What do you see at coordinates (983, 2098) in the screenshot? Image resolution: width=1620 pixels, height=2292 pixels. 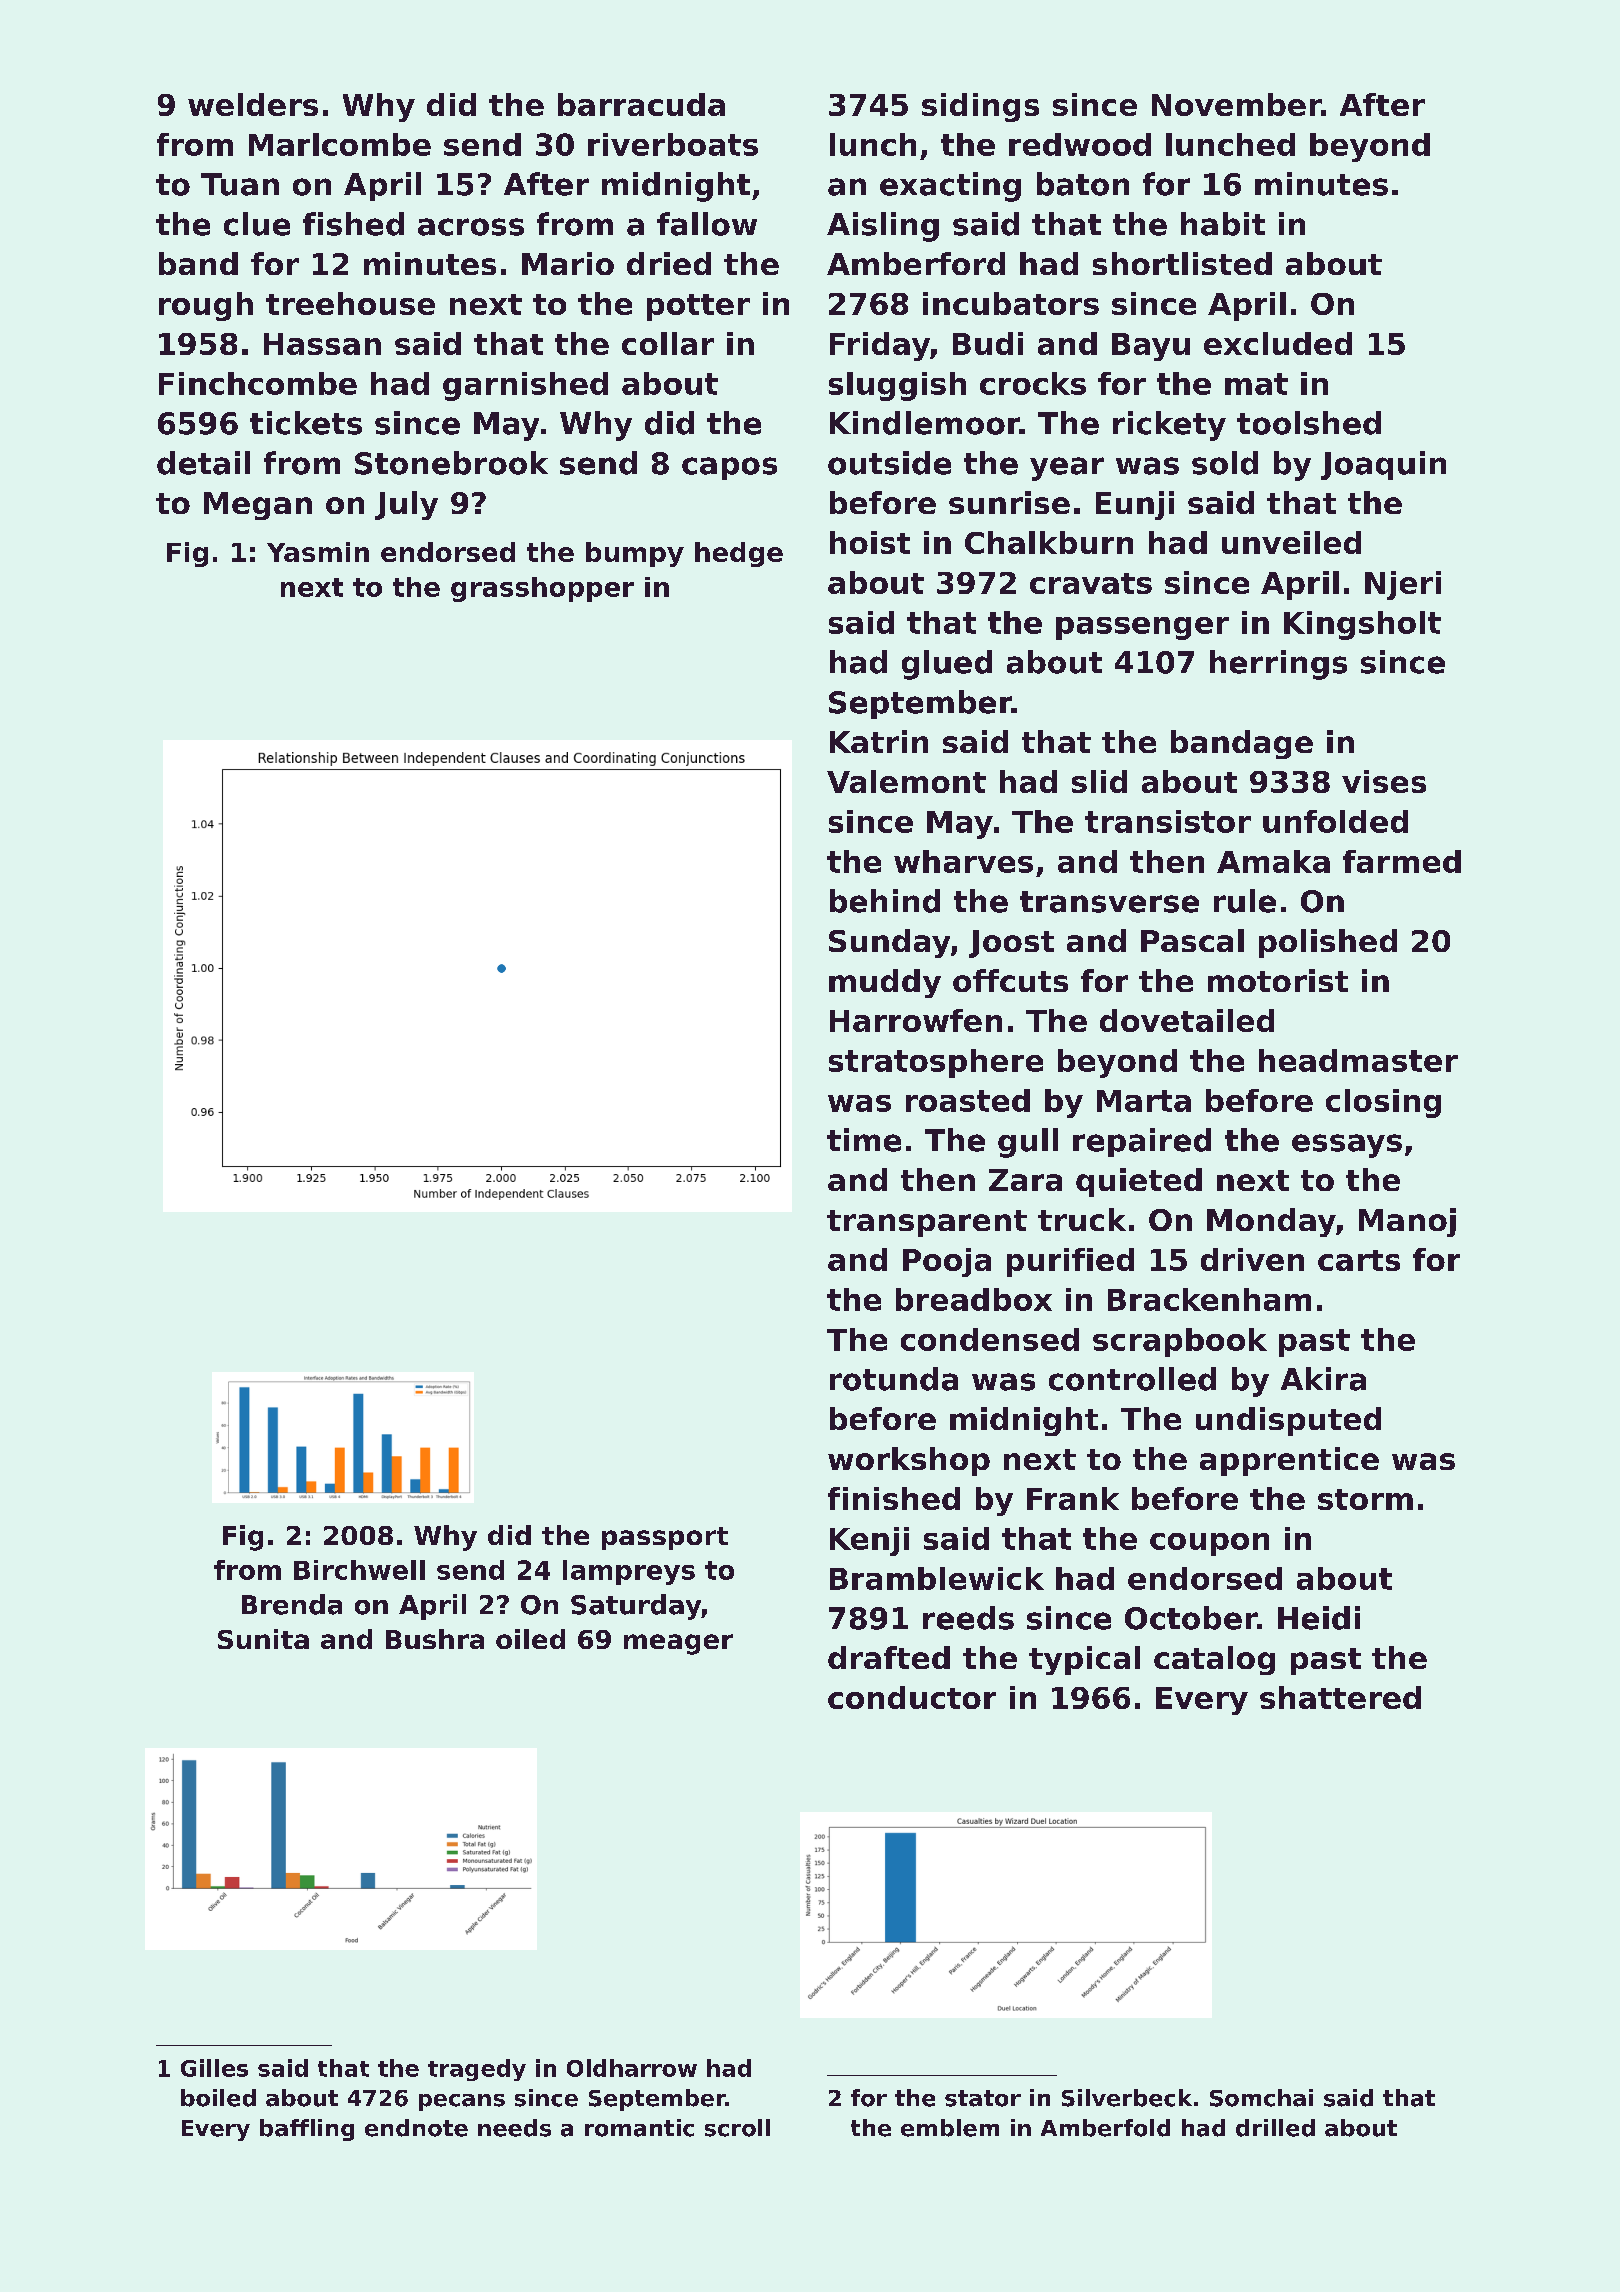 I see `stator` at bounding box center [983, 2098].
